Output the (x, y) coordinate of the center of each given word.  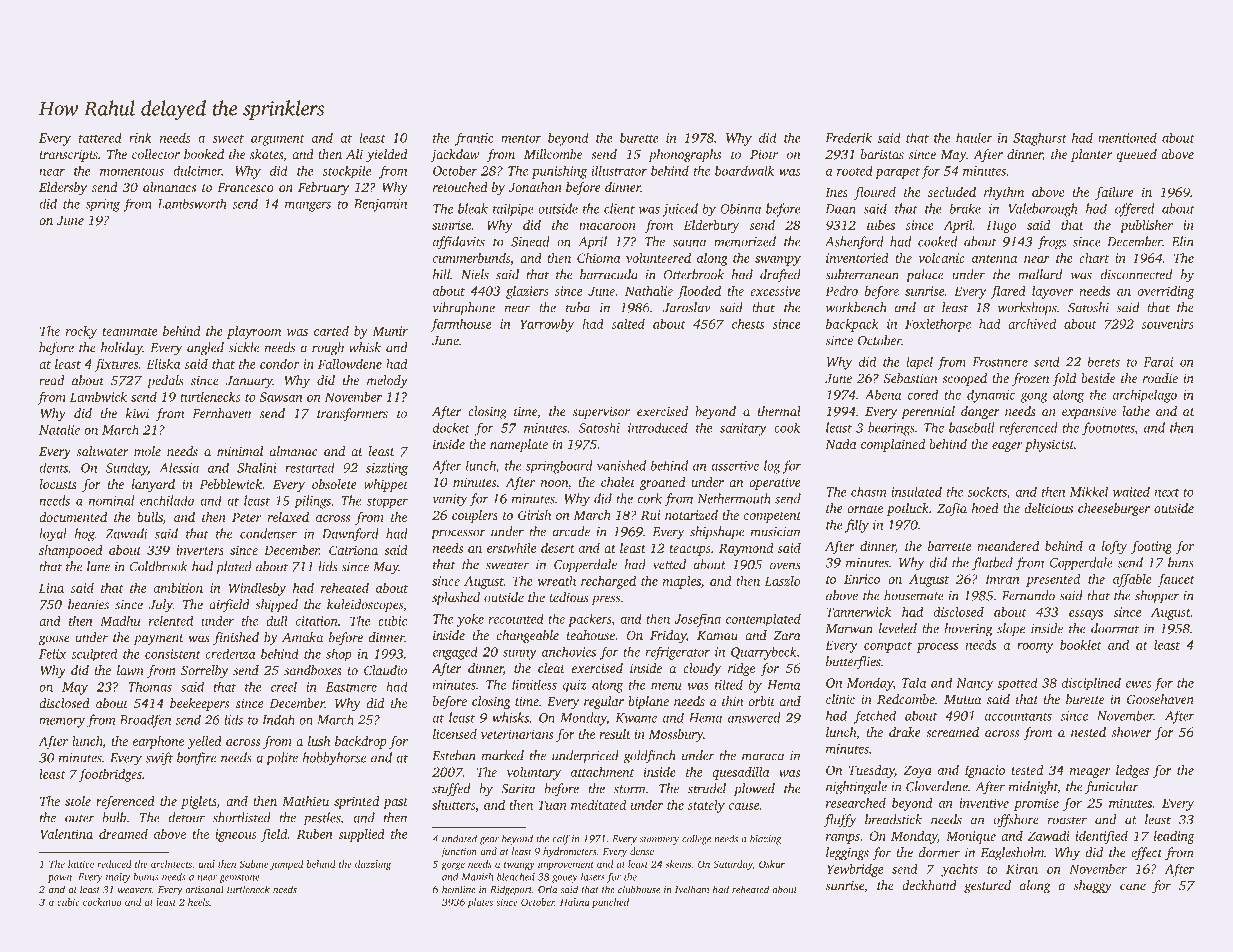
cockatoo (102, 902)
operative (775, 483)
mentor (521, 138)
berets (1103, 361)
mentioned (1127, 137)
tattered (100, 137)
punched (610, 903)
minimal (240, 451)
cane (1133, 887)
